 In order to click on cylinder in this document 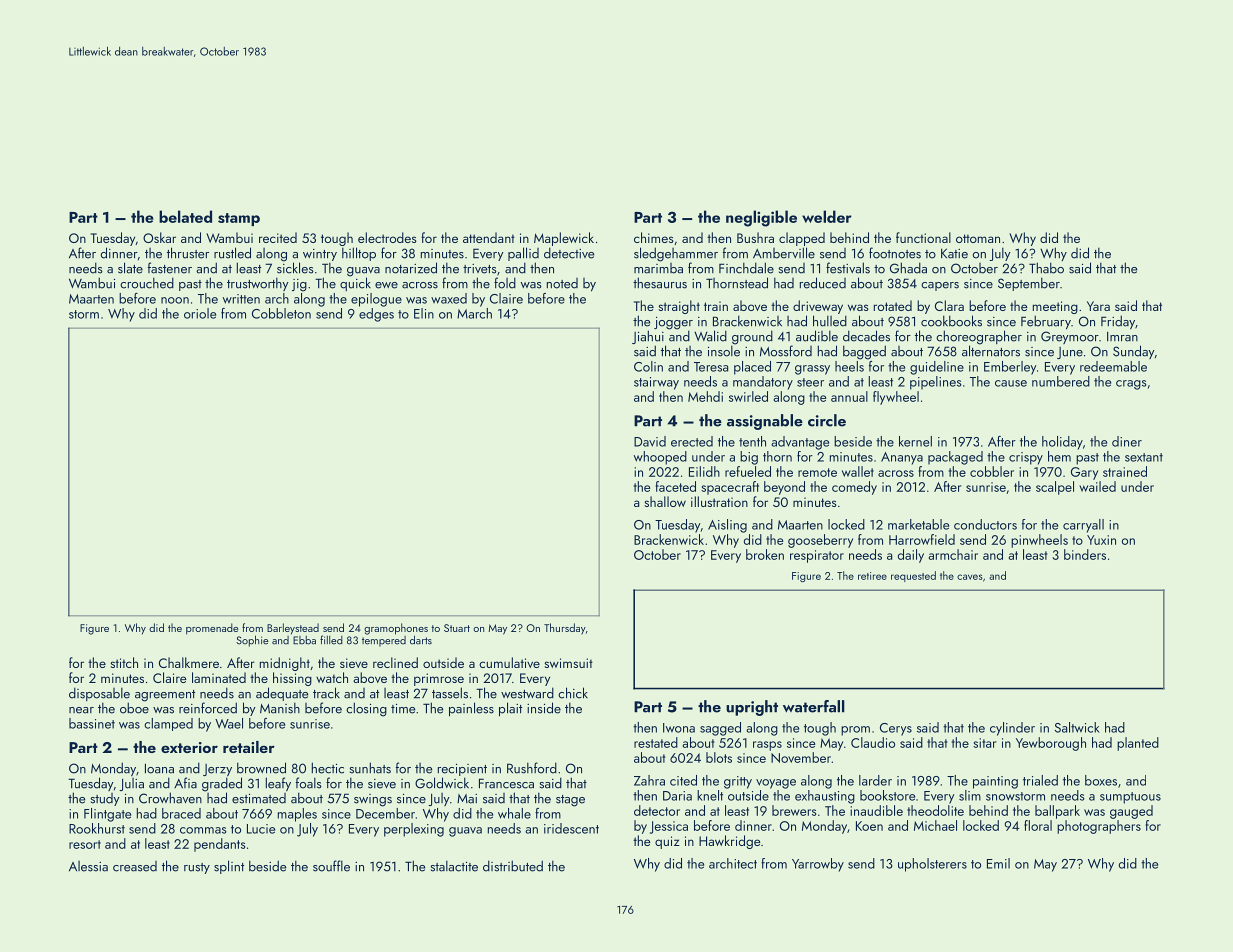, I will do `click(1012, 729)`.
